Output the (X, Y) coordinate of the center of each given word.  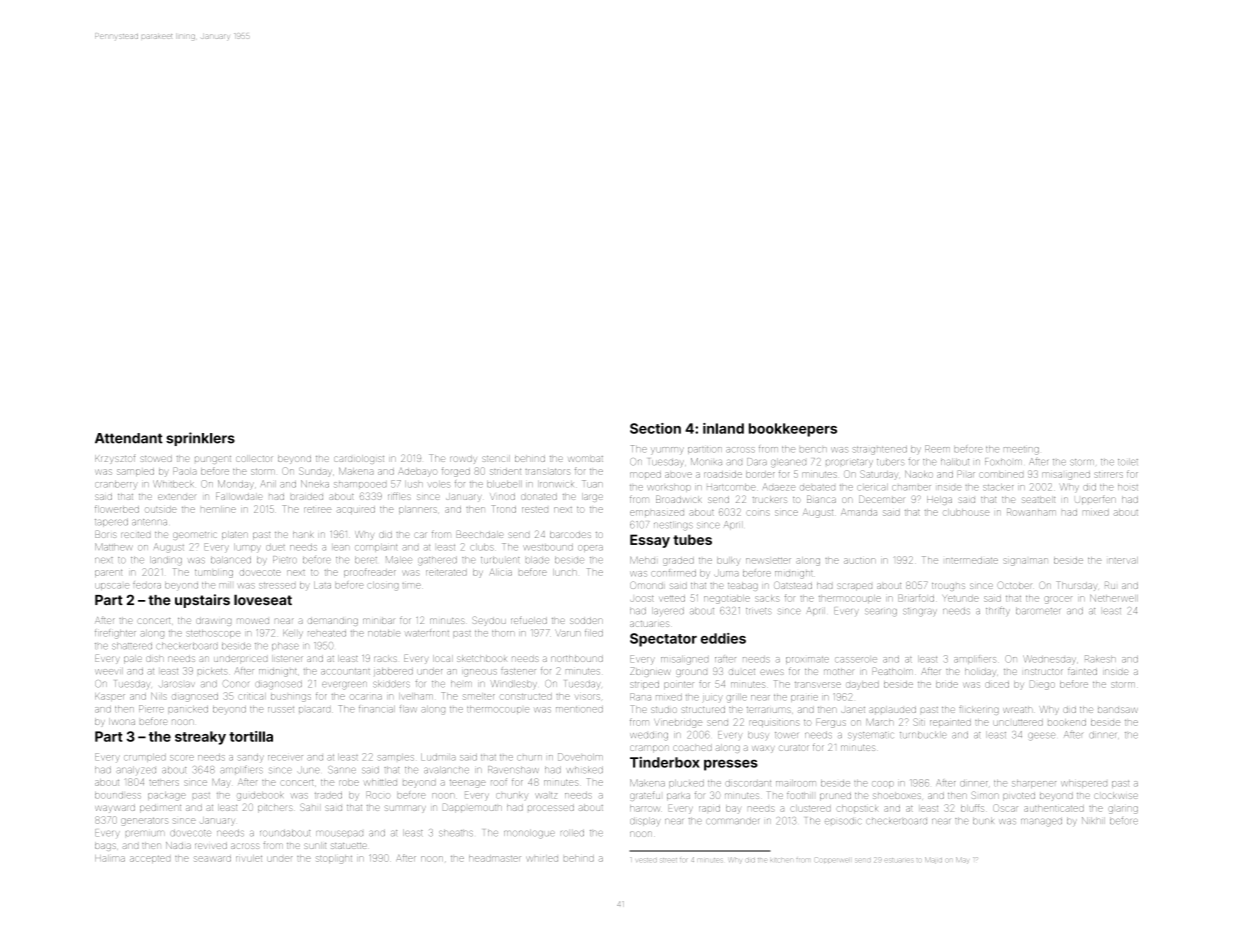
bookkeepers (793, 430)
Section (655, 428)
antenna (149, 522)
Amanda (859, 512)
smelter (479, 697)
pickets (212, 671)
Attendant (129, 438)
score (182, 758)
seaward (212, 859)
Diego (1042, 685)
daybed (862, 685)
